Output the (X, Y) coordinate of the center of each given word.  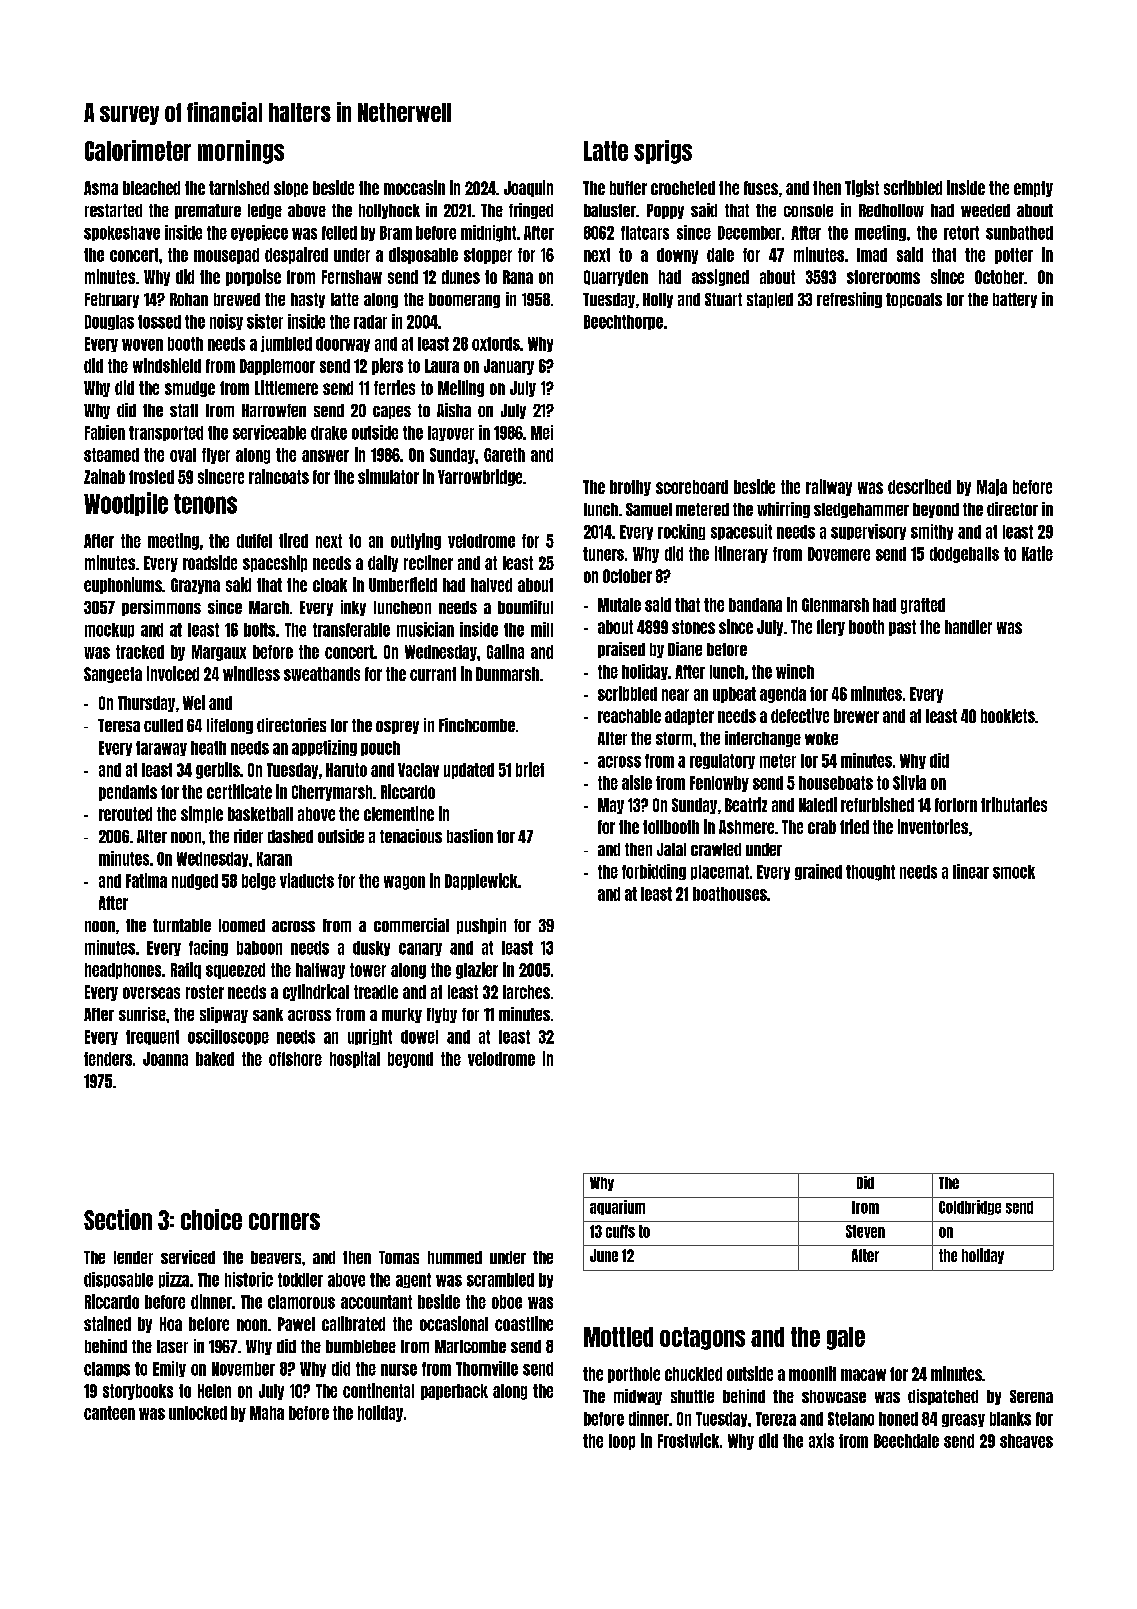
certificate (239, 791)
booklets (1008, 716)
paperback (454, 1392)
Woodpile (126, 504)
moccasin (414, 187)
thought (870, 873)
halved (491, 585)
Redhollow (891, 210)
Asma (101, 188)
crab (822, 827)
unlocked (198, 1413)
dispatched (943, 1397)
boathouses (730, 894)
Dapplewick (481, 881)
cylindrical (316, 992)
